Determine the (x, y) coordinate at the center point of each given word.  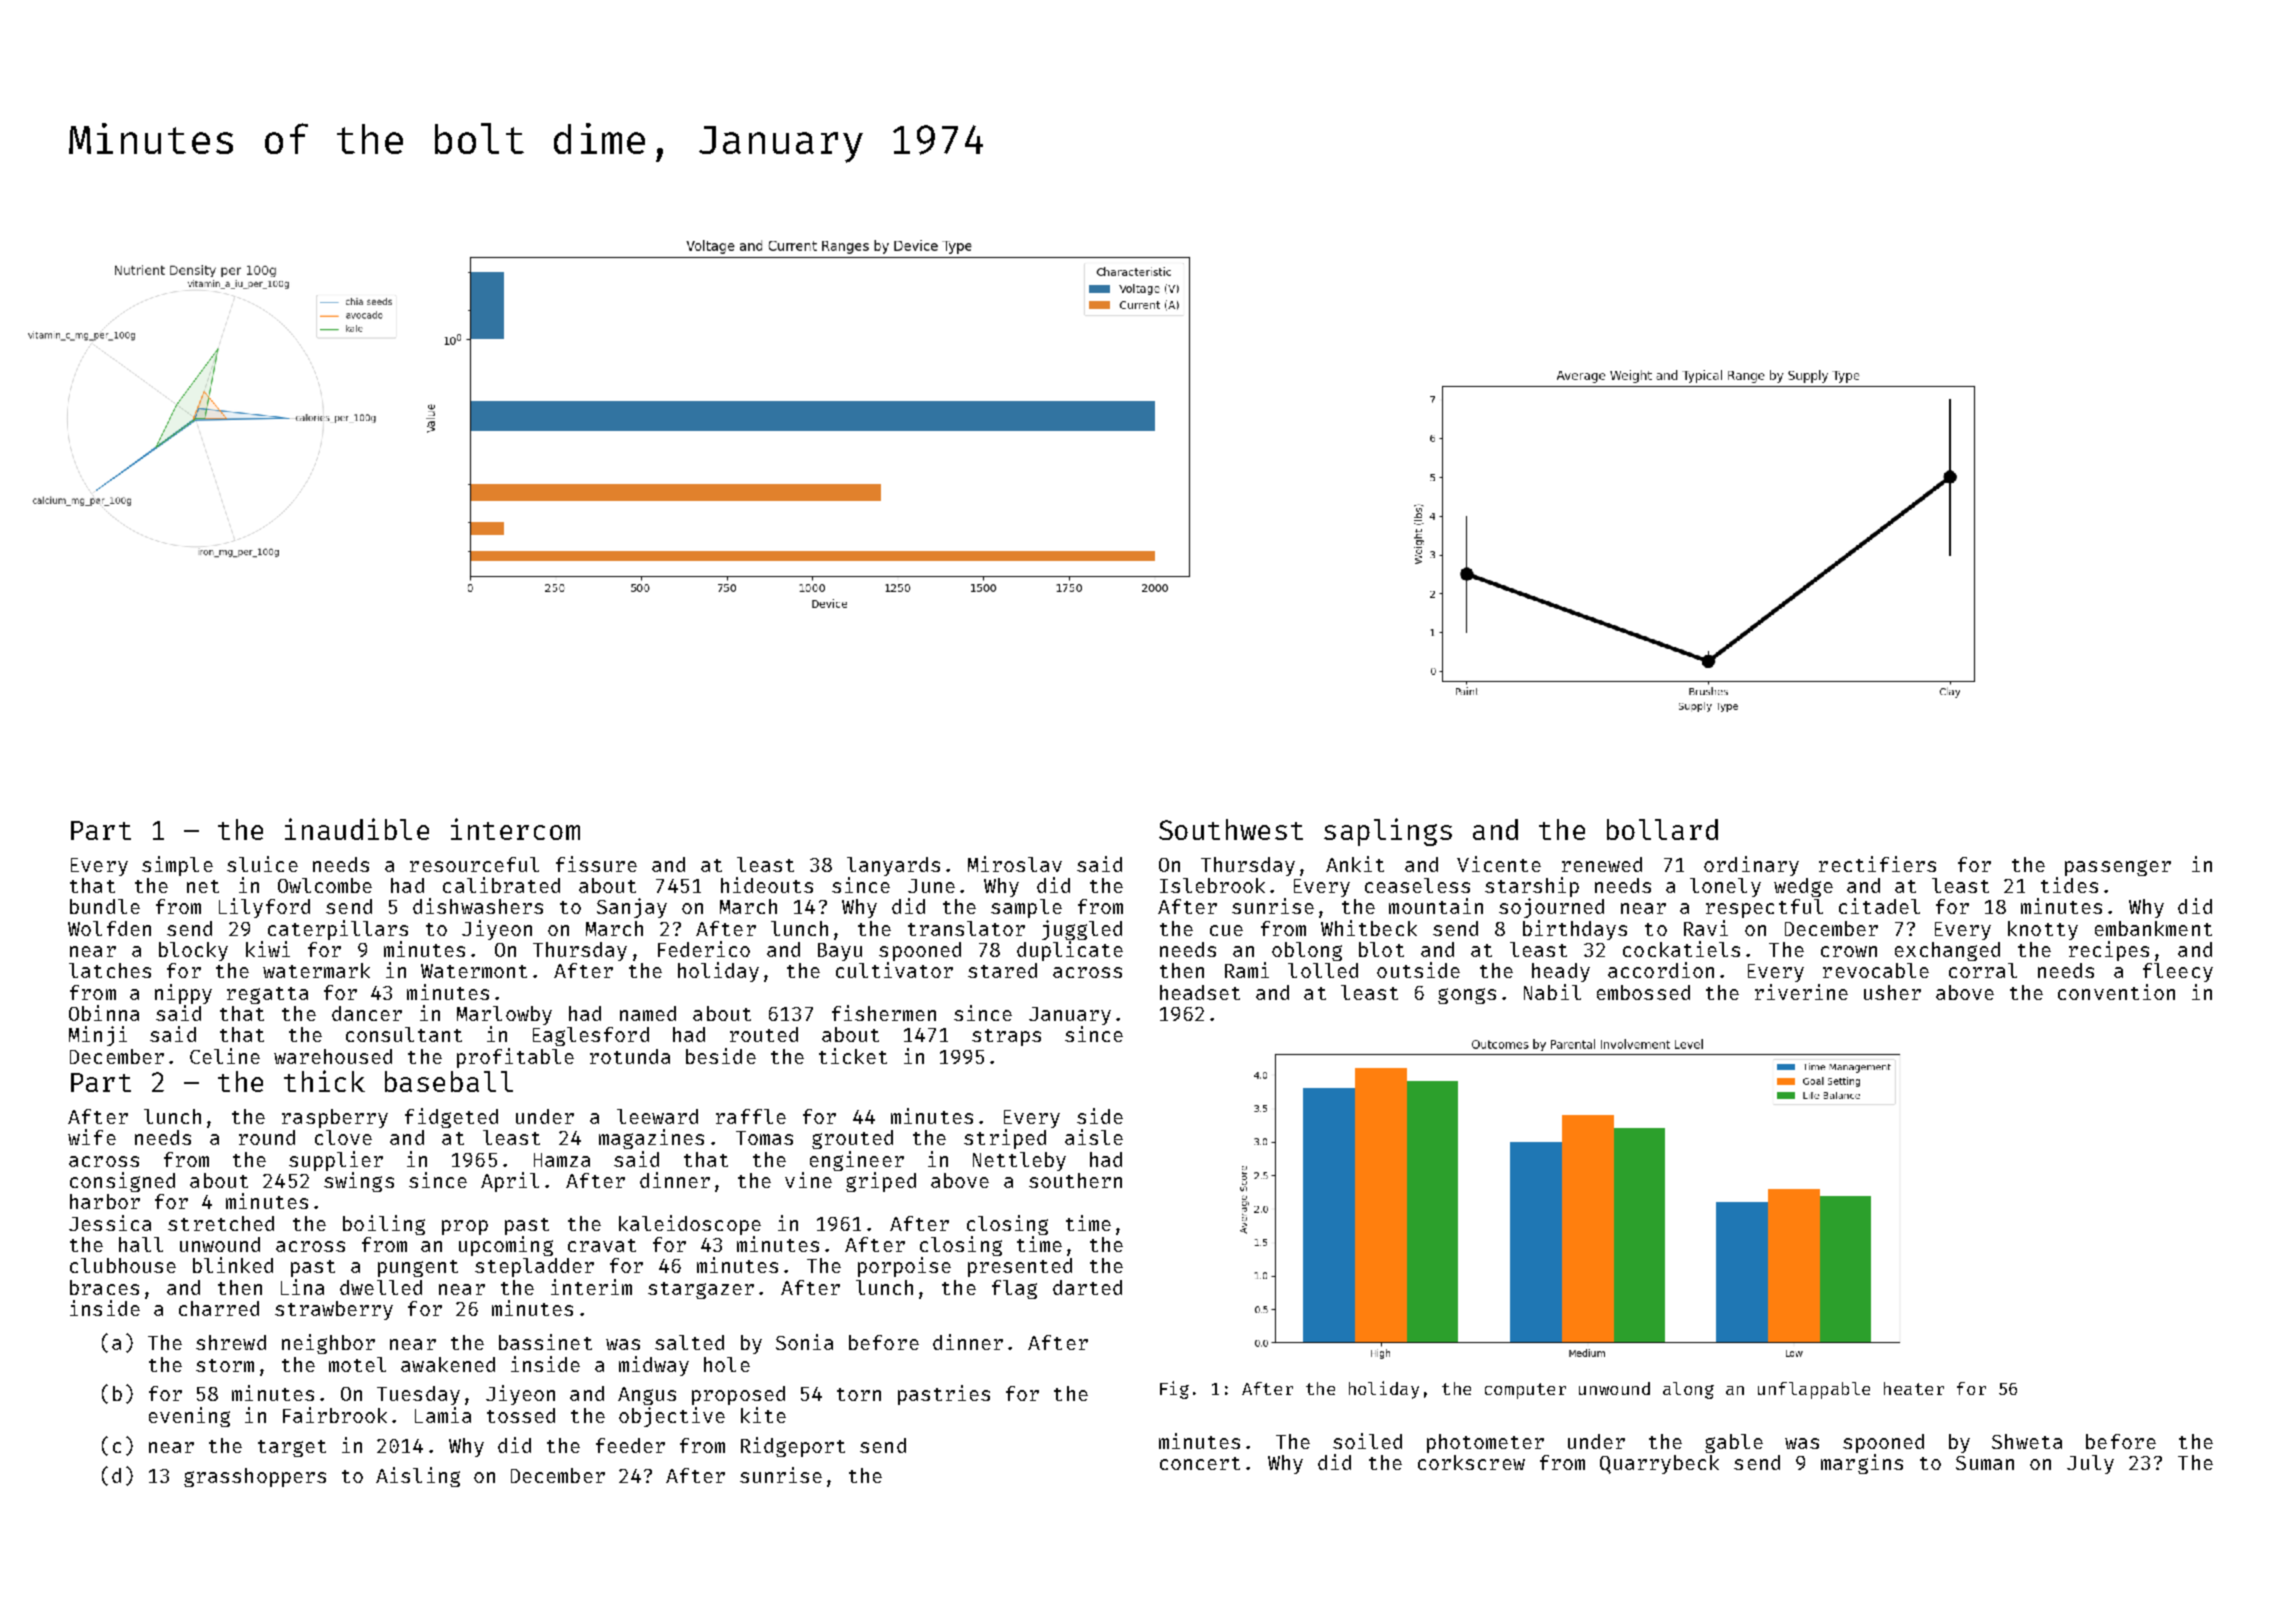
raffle (751, 1116)
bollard (1662, 829)
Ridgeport (793, 1447)
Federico (704, 949)
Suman (1985, 1463)
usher (1892, 992)
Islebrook (1212, 885)
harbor (105, 1201)
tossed (521, 1415)
